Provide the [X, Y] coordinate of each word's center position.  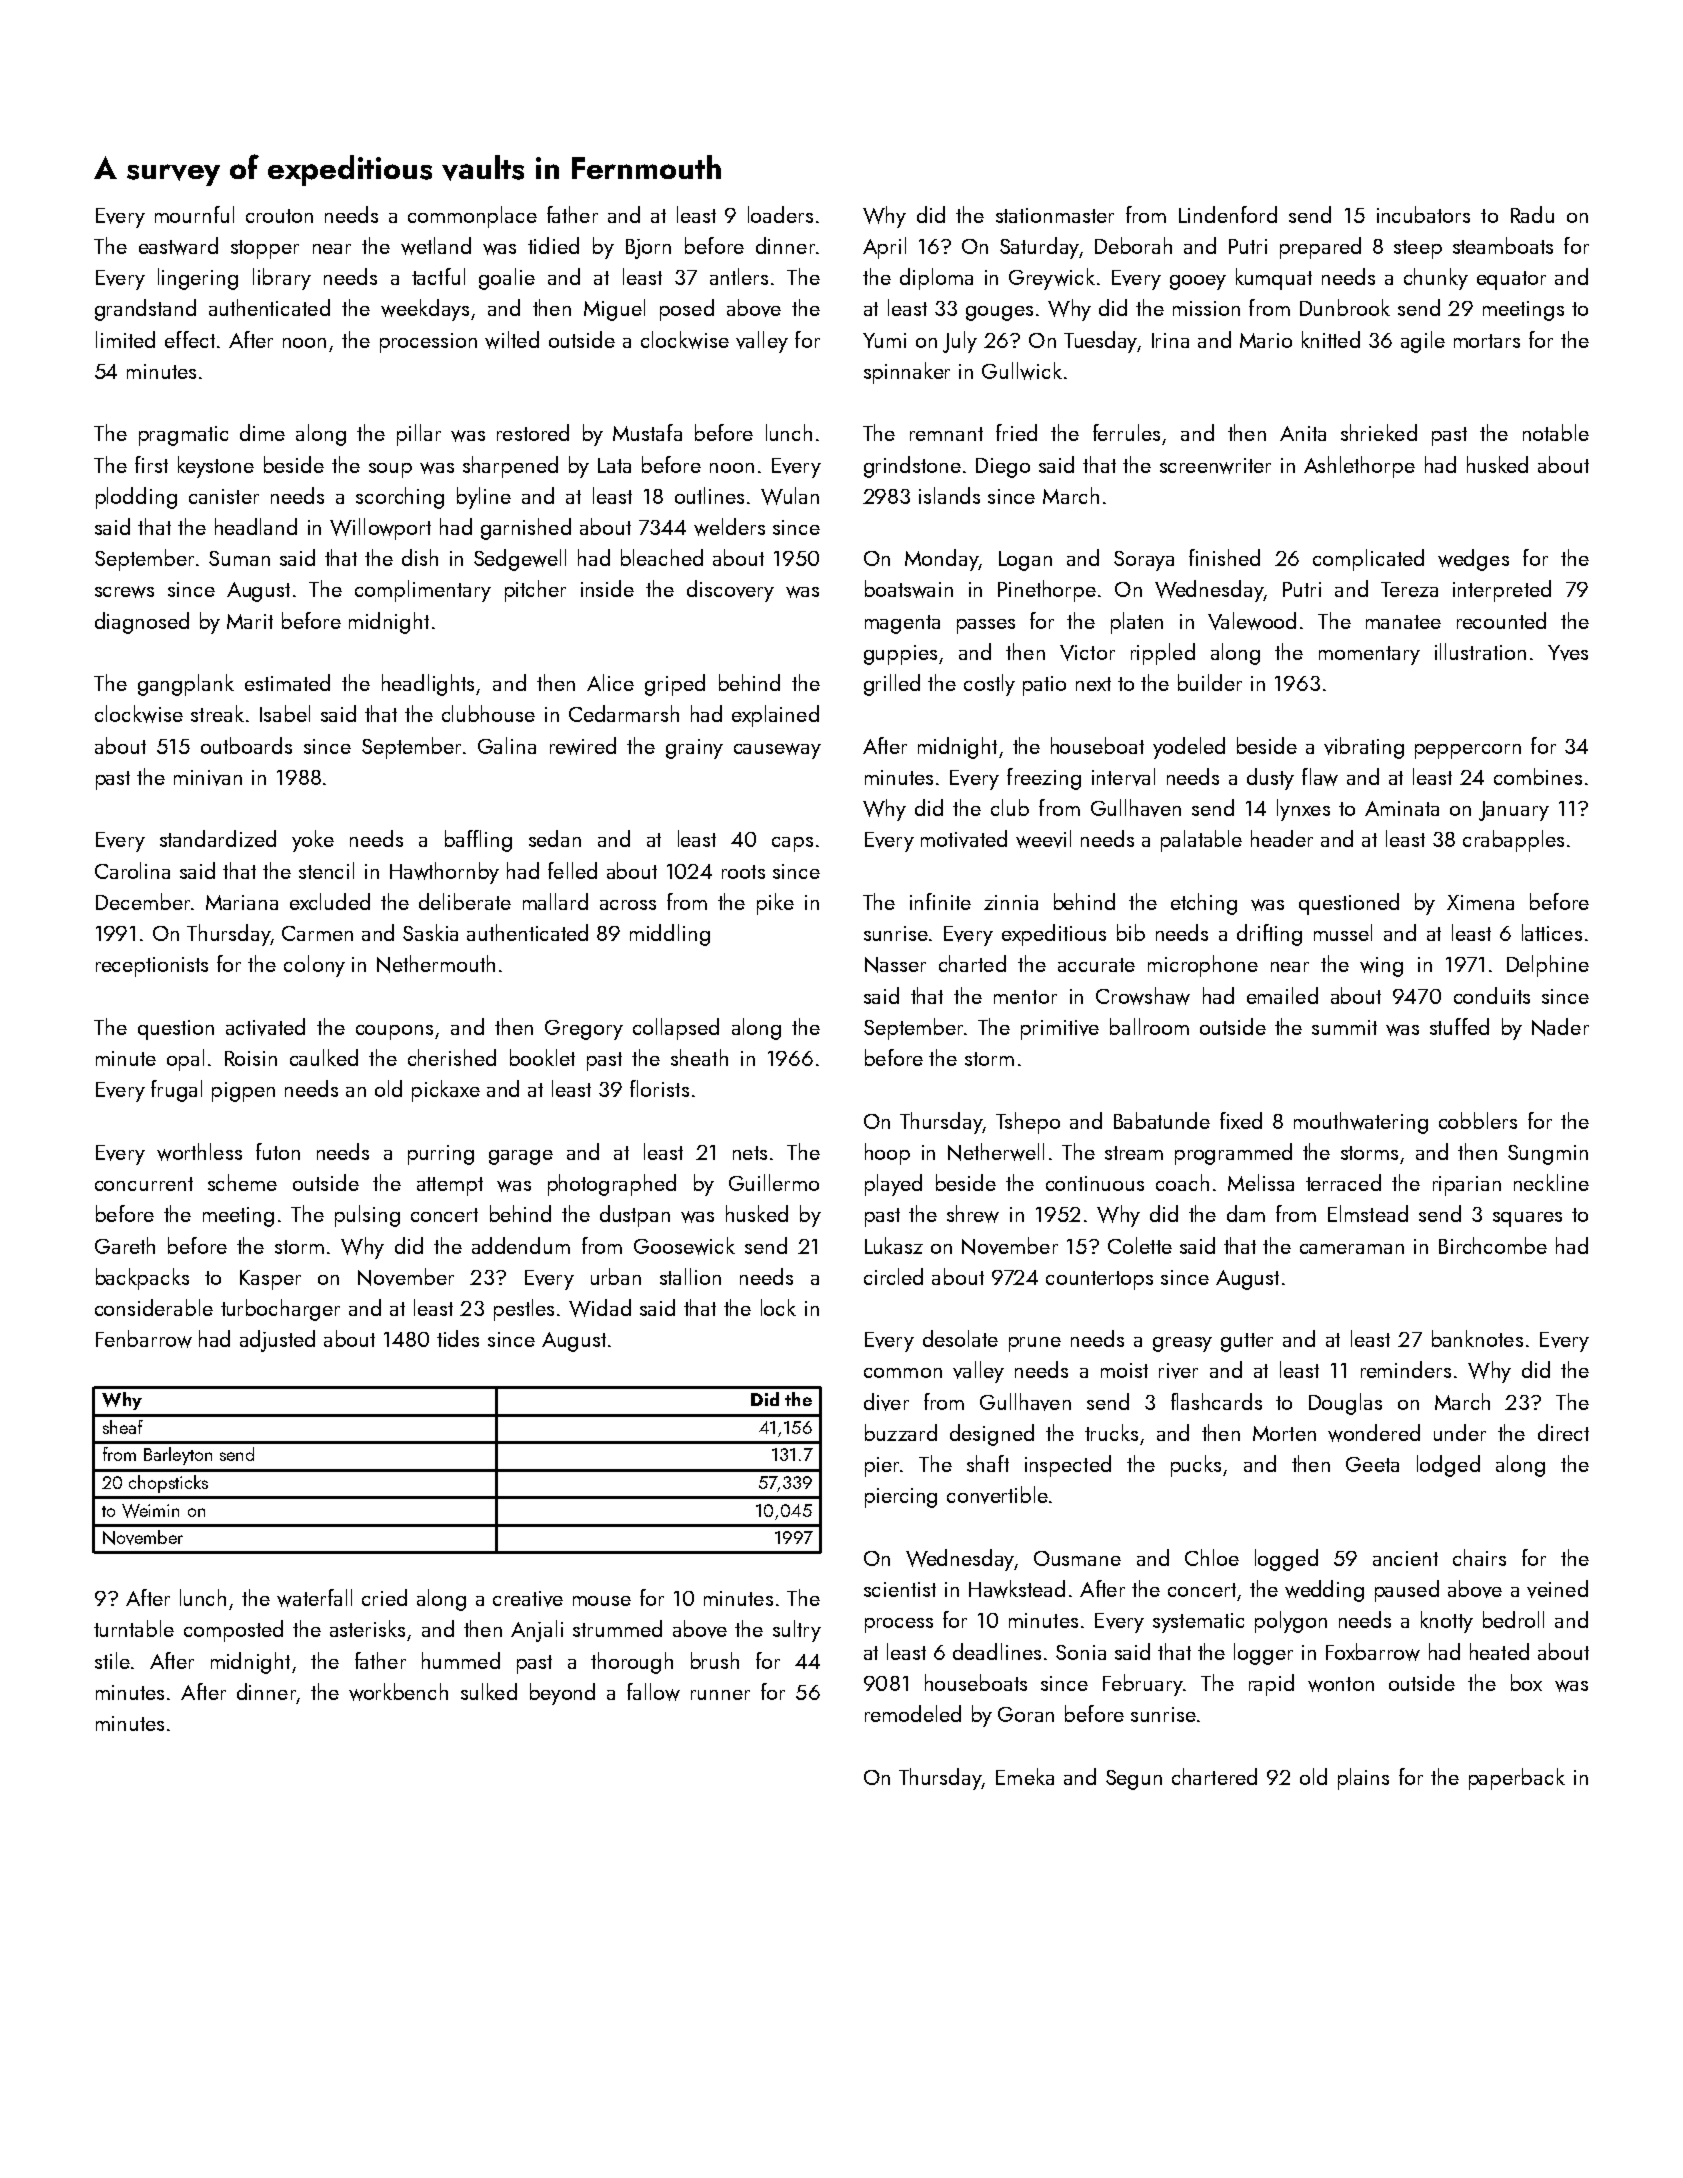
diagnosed [142, 623]
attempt [450, 1186]
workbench [398, 1692]
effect [190, 339]
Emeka [1025, 1776]
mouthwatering [1361, 1123]
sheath [699, 1057]
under [1460, 1432]
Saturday [1039, 248]
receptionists [152, 967]
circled [893, 1276]
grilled [892, 685]
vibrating [1364, 748]
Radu [1532, 214]
